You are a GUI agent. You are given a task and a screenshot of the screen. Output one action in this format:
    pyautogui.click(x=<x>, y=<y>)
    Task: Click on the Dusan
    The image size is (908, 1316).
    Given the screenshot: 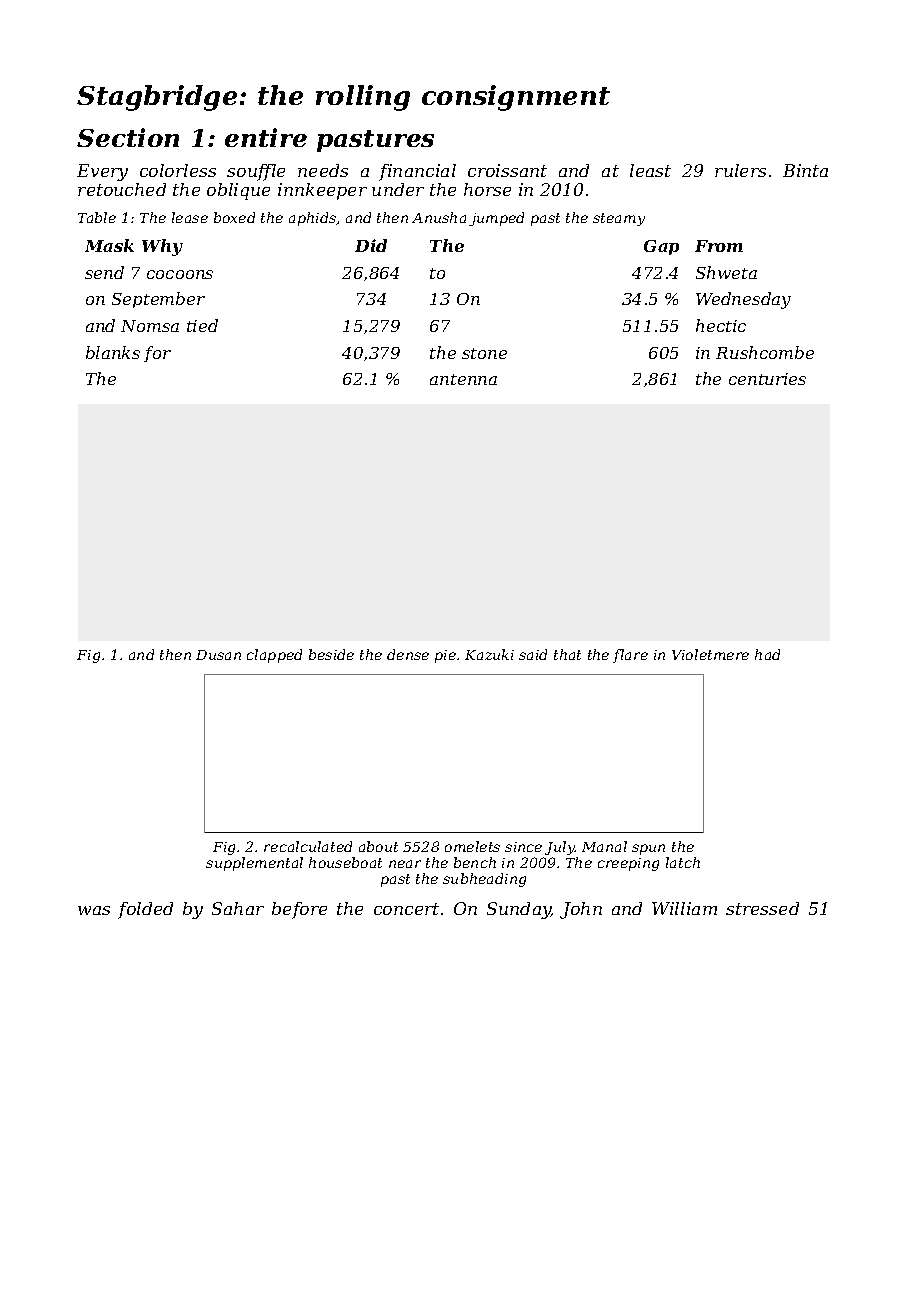 What is the action you would take?
    pyautogui.click(x=218, y=655)
